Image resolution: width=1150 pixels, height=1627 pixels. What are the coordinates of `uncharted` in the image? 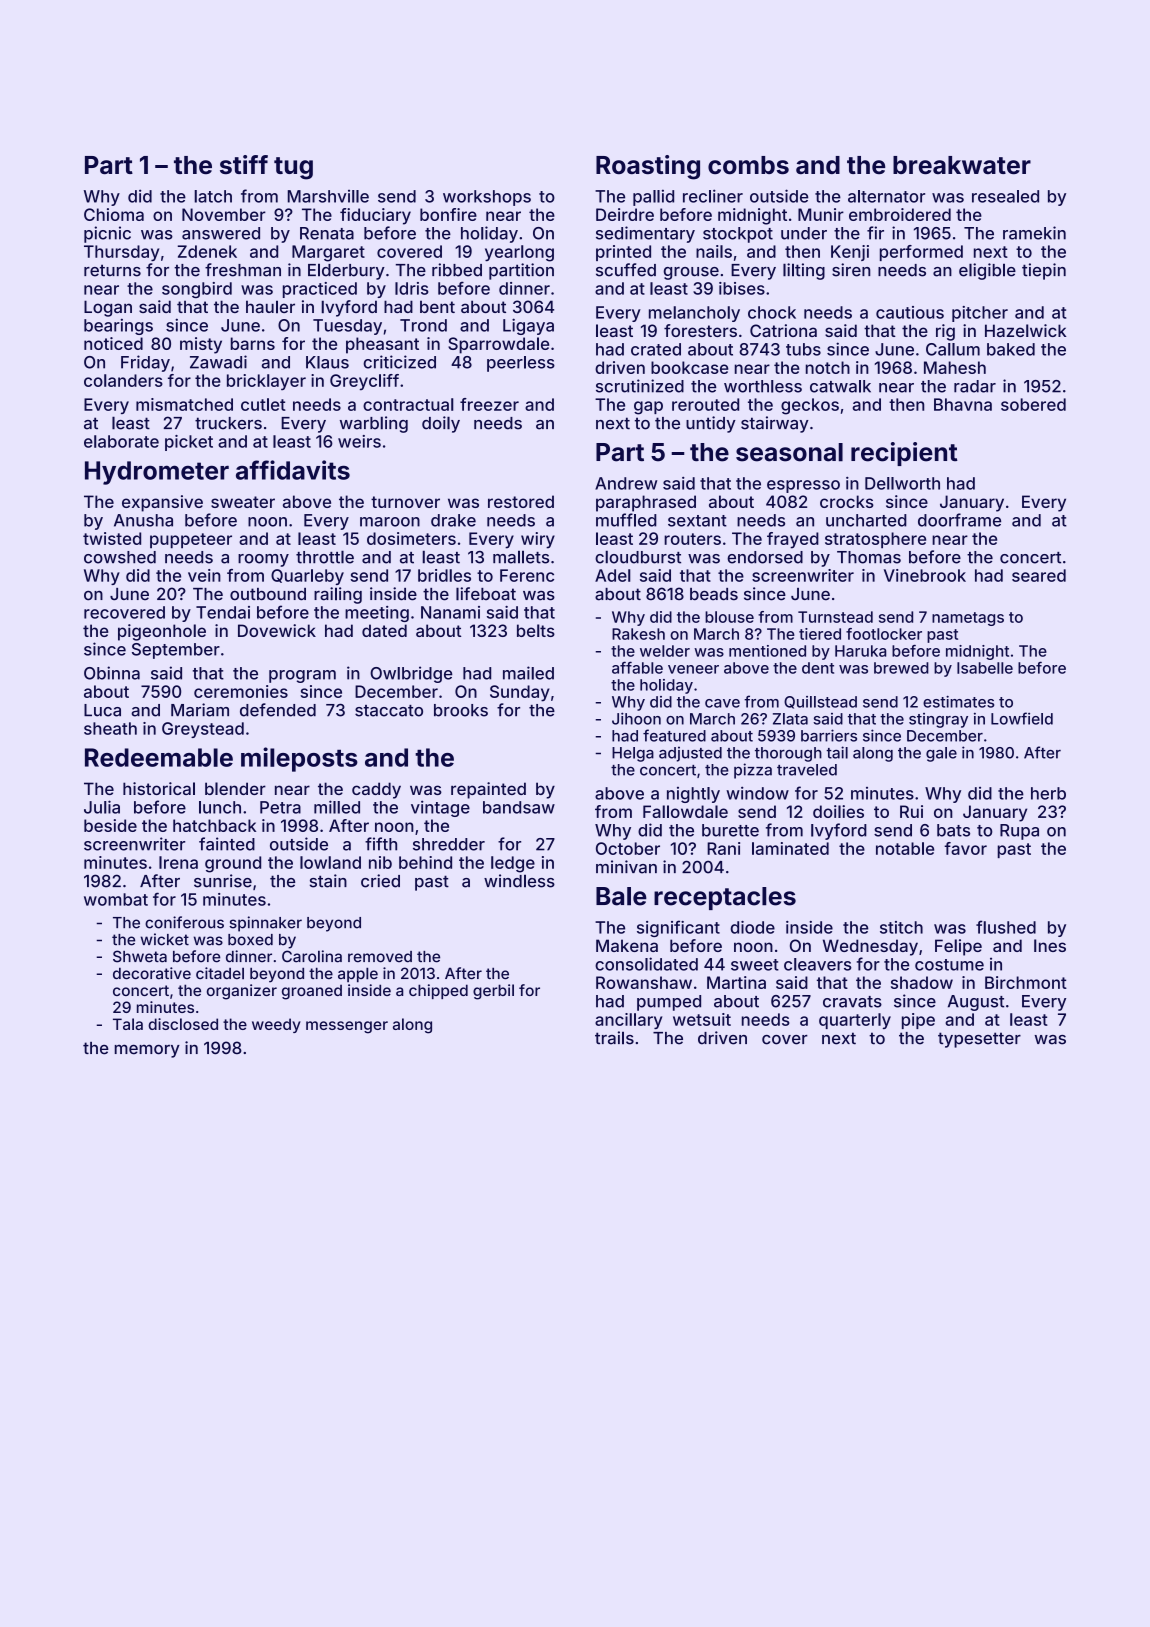 It's located at (866, 520).
